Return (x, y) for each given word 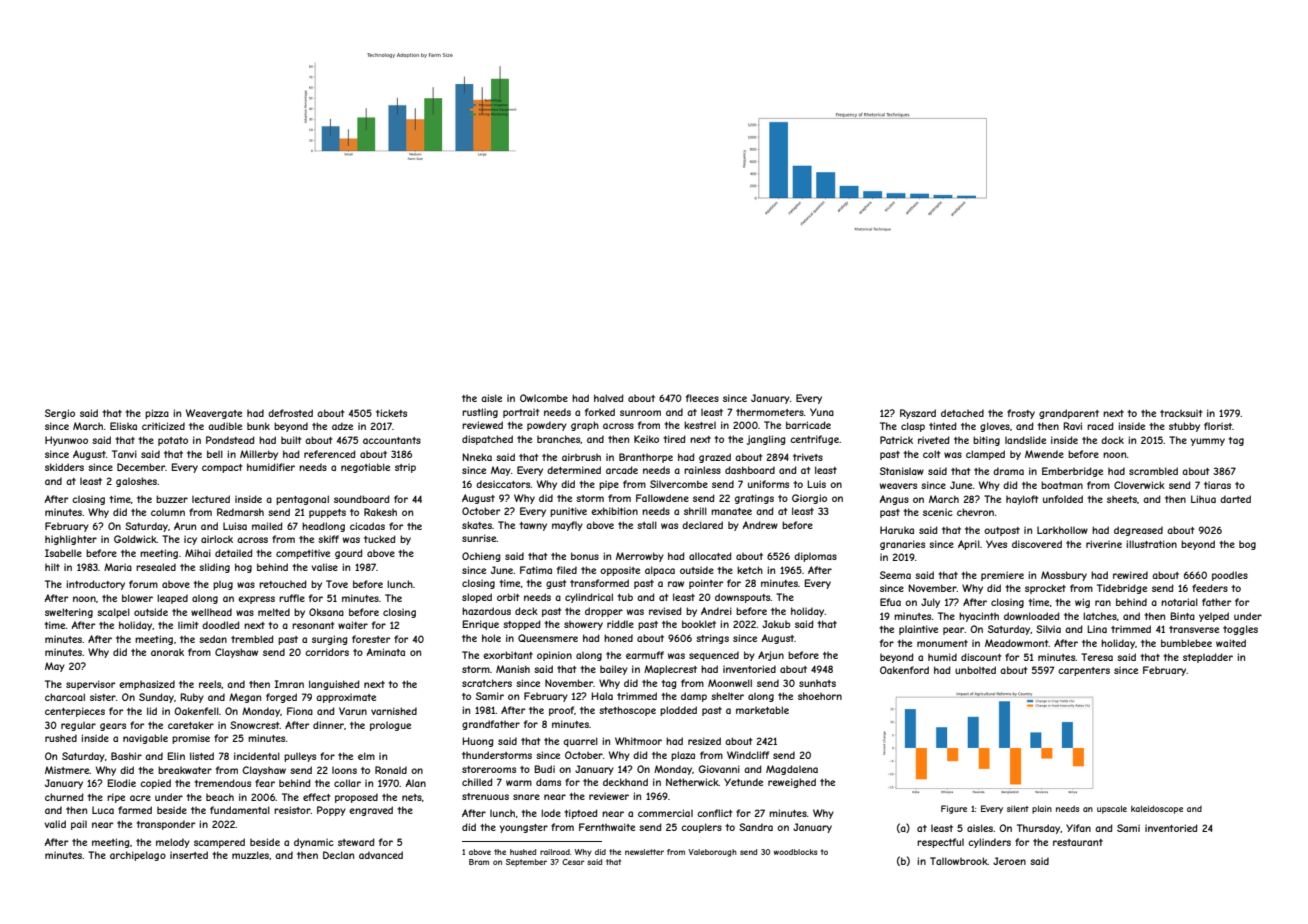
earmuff (645, 655)
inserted (189, 855)
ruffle (292, 598)
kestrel (700, 425)
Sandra (756, 827)
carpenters (1084, 671)
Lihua (1203, 499)
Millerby (259, 455)
